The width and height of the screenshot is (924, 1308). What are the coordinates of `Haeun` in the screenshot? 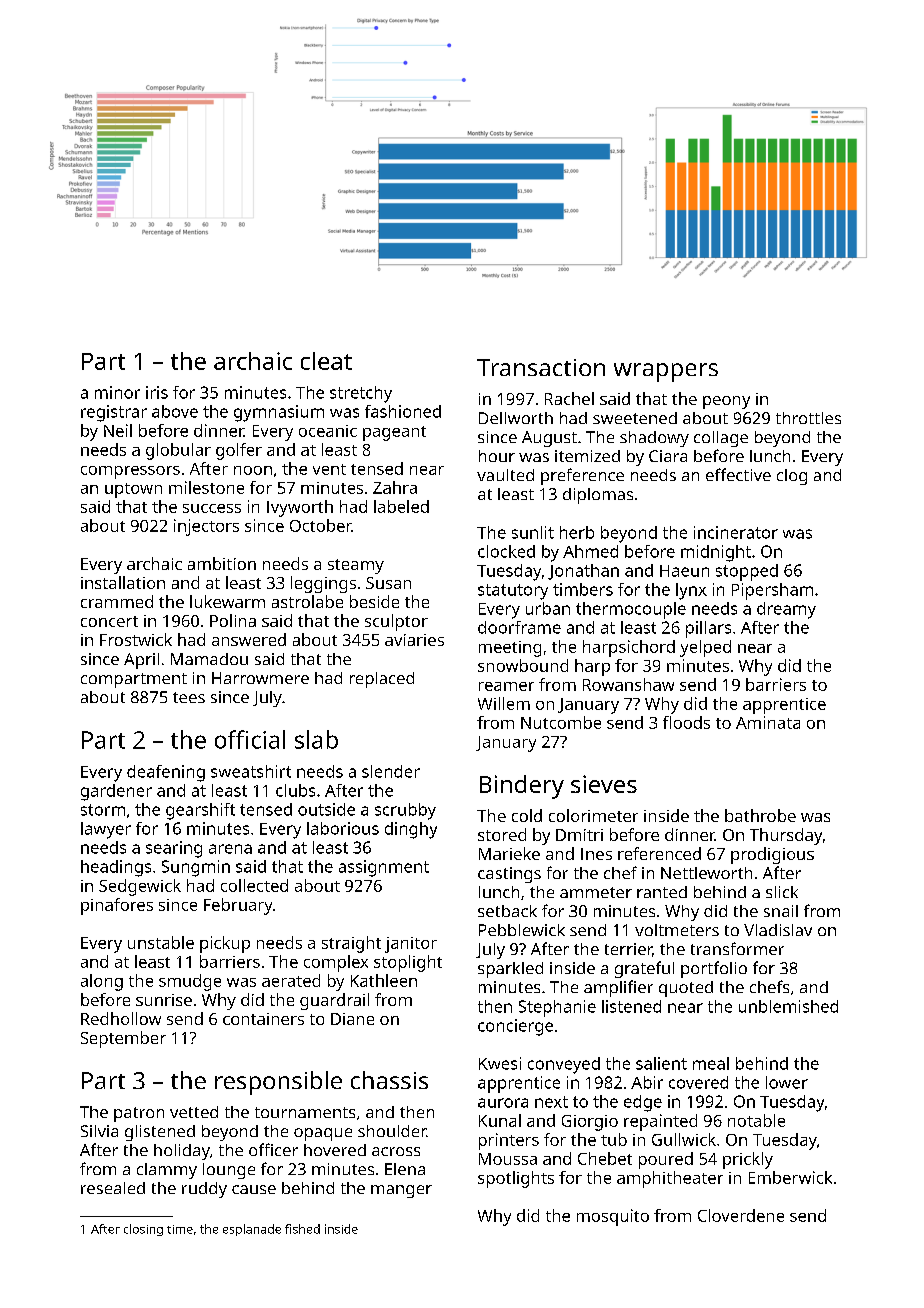 It's located at (684, 571).
